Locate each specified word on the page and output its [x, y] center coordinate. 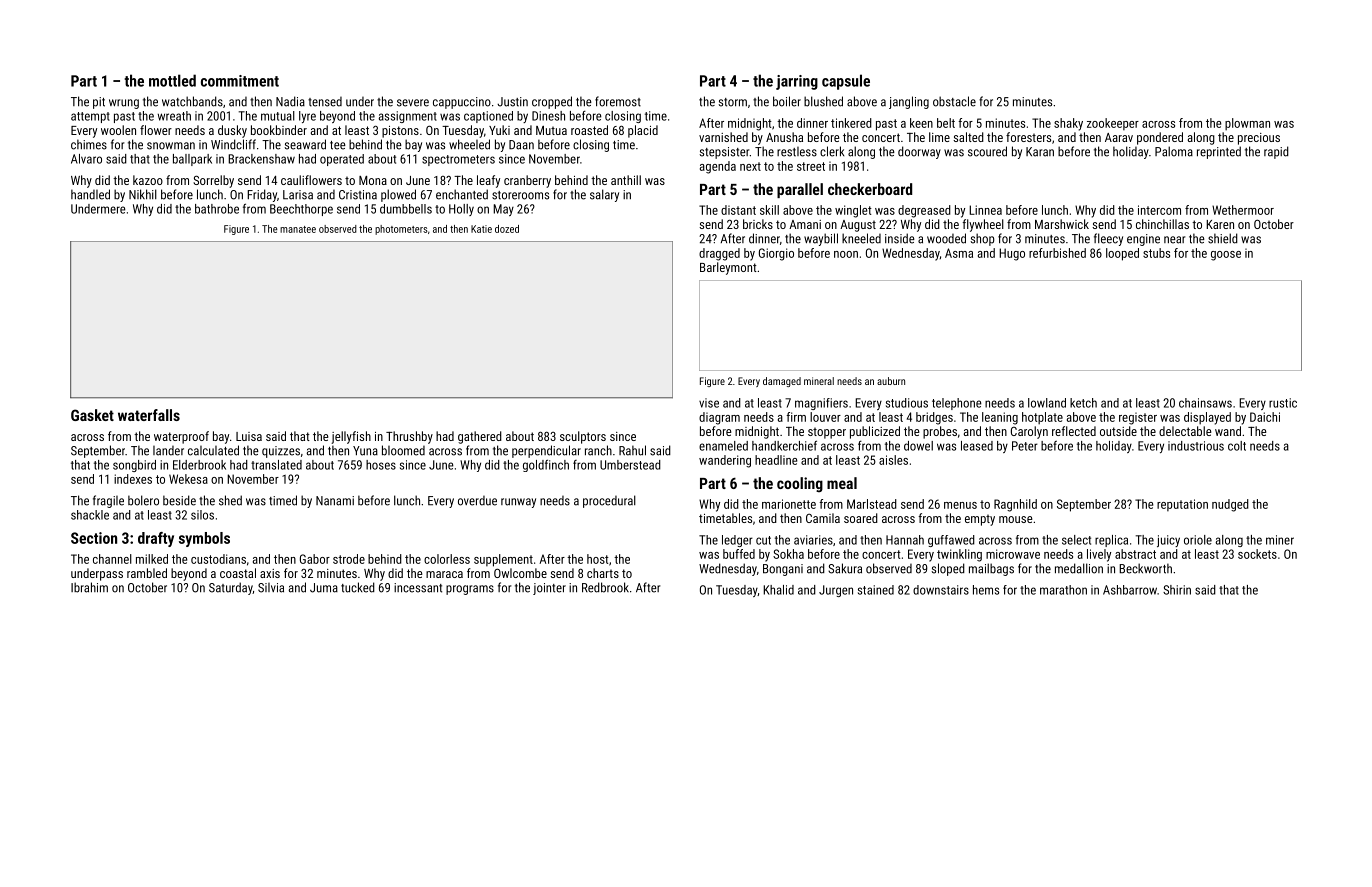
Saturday [231, 588]
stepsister [724, 153]
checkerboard [870, 189]
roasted [589, 130]
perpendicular [546, 451]
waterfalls [149, 415]
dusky [232, 131]
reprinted [1219, 152]
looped [1122, 254]
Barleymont [728, 268]
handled [90, 194]
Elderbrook [199, 465]
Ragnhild [1015, 505]
